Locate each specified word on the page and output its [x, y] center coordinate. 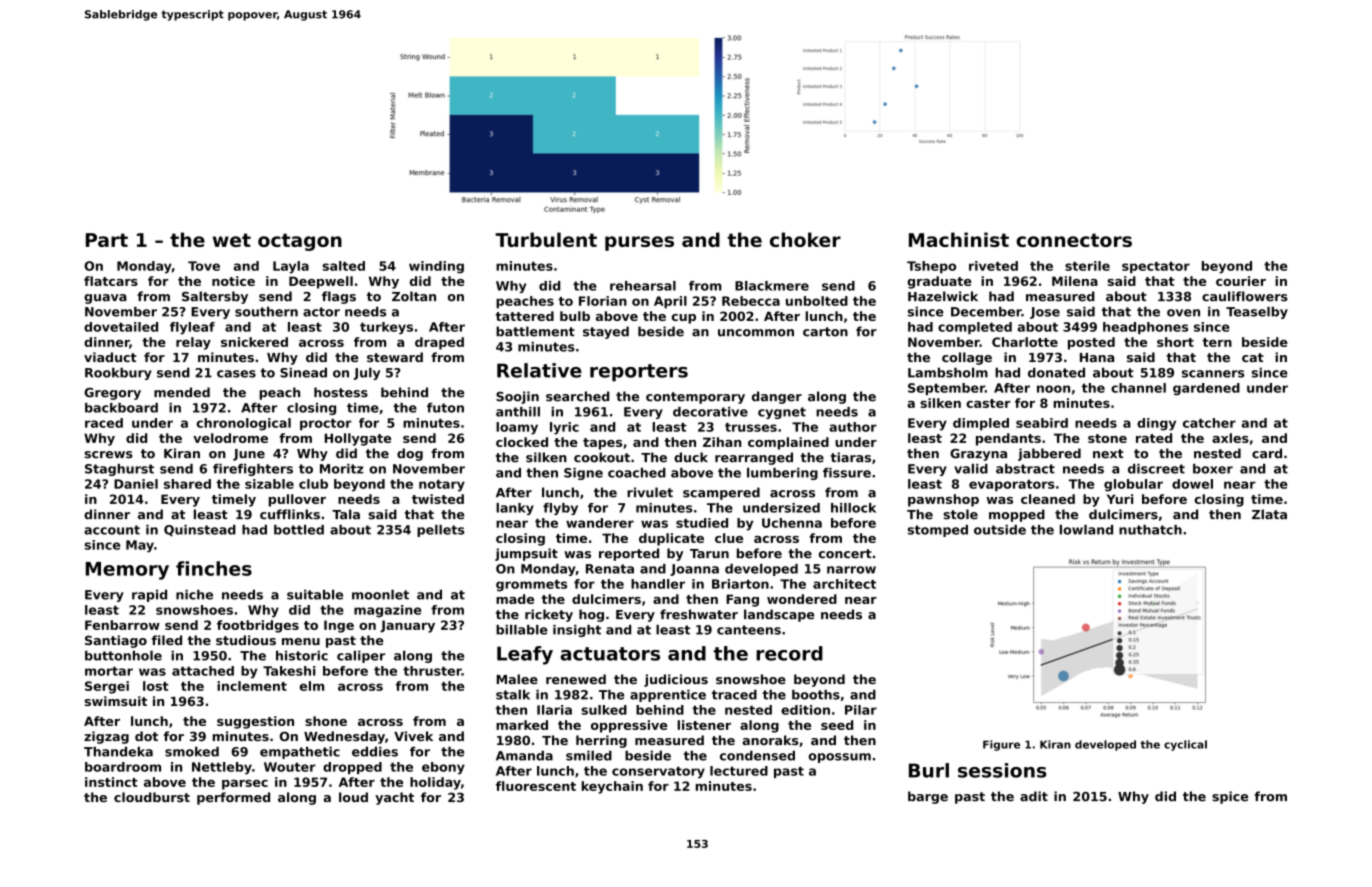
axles [1230, 438]
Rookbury [118, 373]
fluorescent [536, 786]
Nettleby [222, 768]
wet [232, 240]
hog [591, 615]
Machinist [959, 239]
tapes [602, 444]
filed [167, 640]
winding [436, 267]
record [789, 653]
